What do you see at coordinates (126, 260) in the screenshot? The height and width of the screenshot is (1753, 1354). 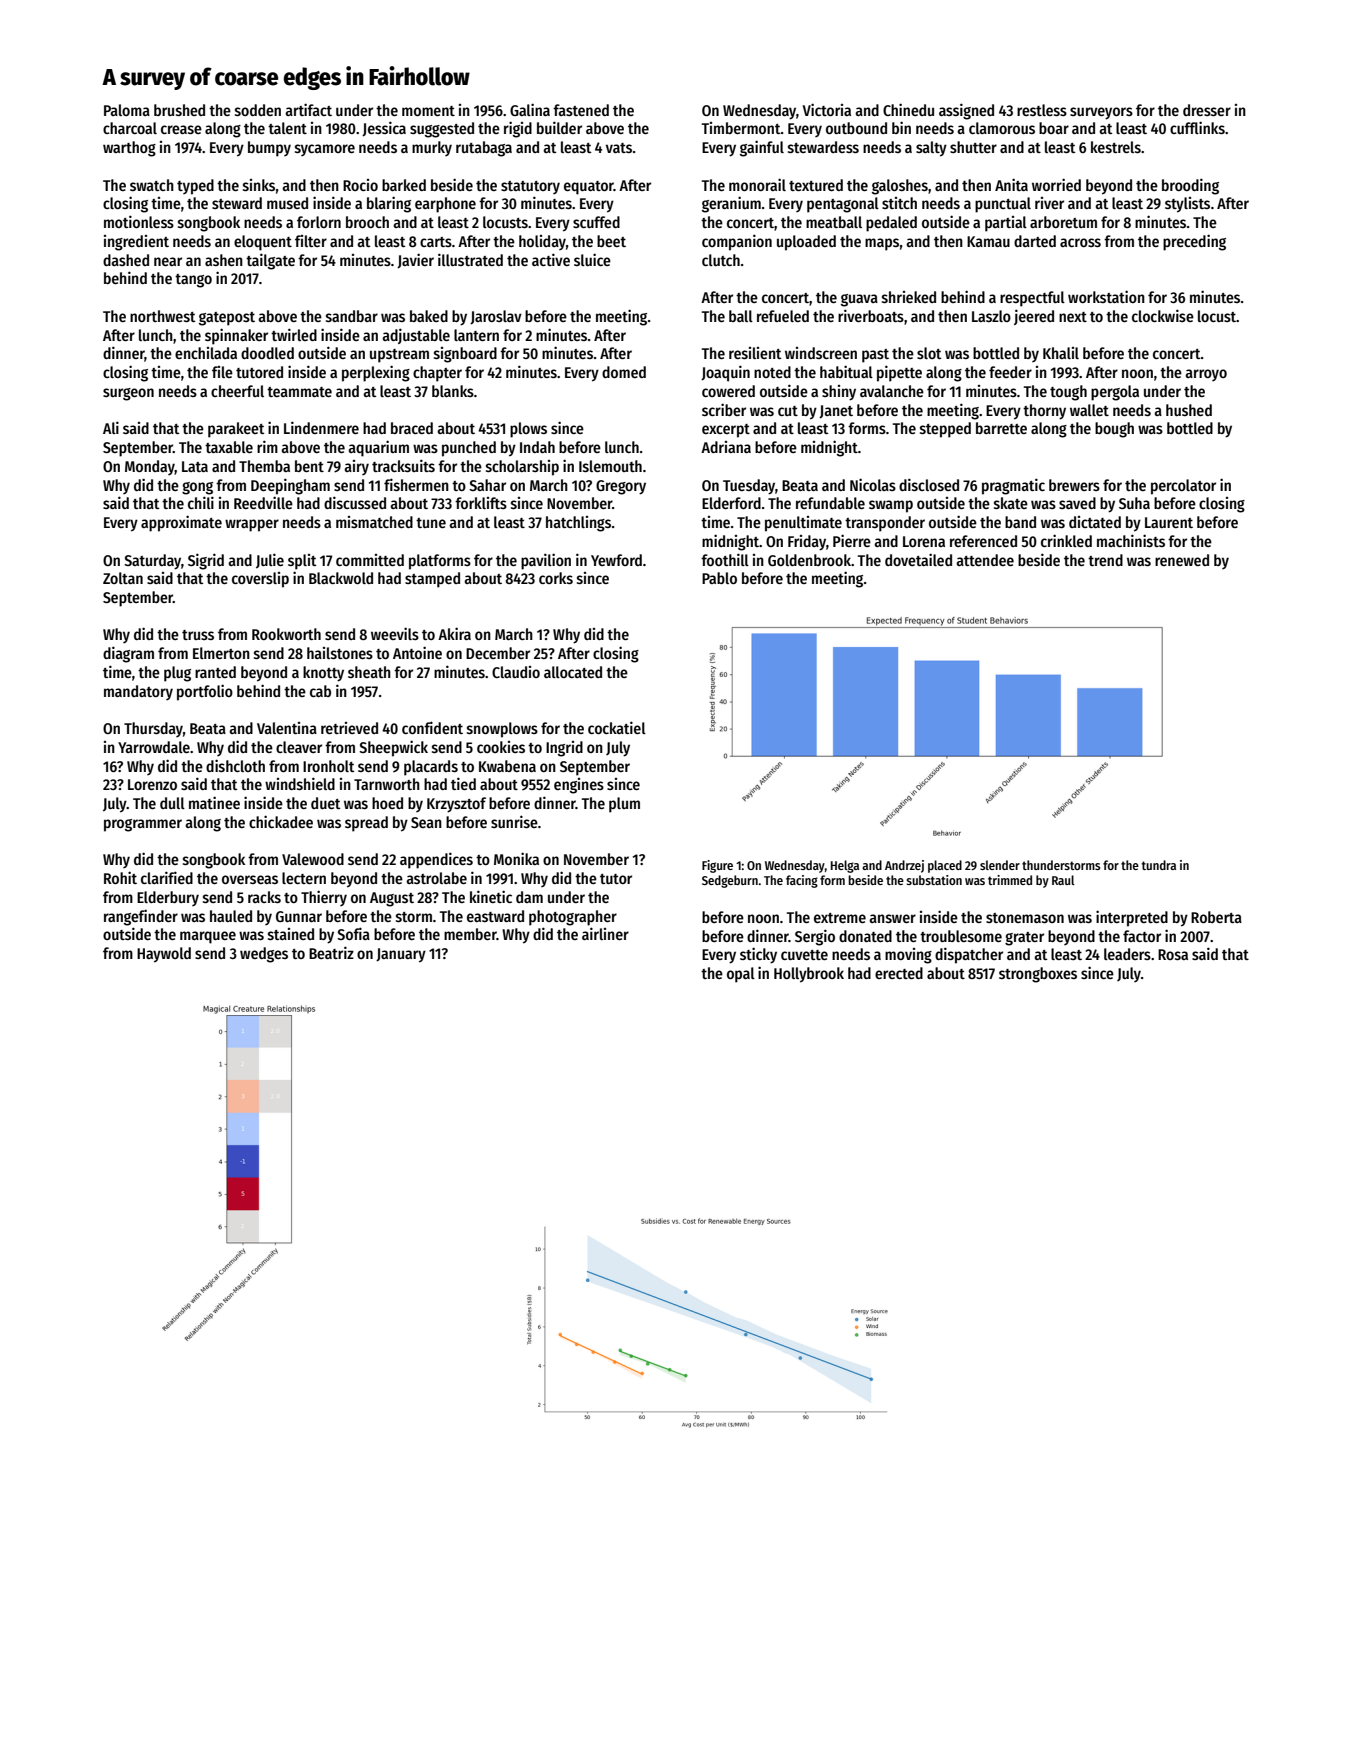 I see `dashed` at bounding box center [126, 260].
